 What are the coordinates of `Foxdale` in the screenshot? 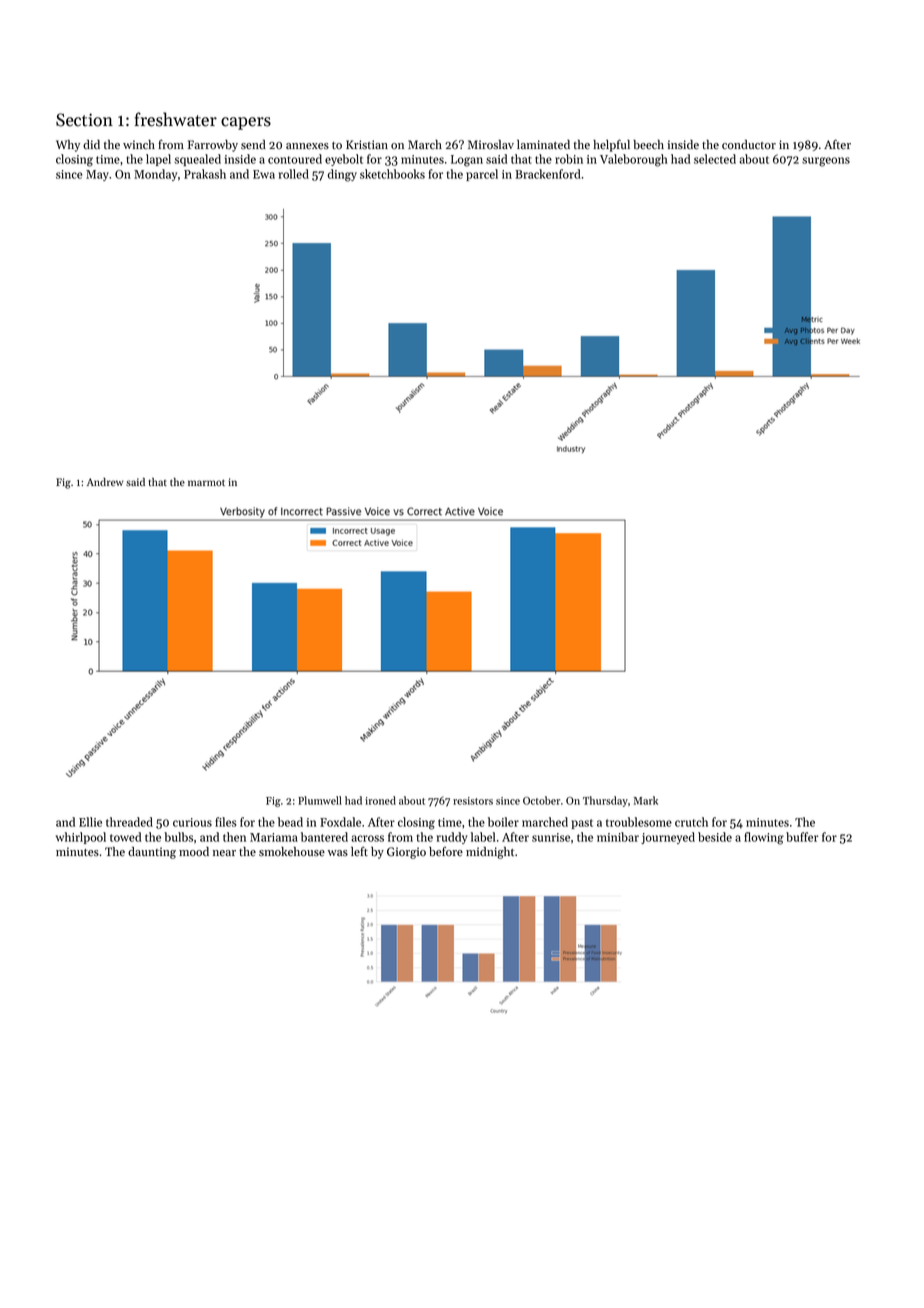 It's located at (340, 822).
